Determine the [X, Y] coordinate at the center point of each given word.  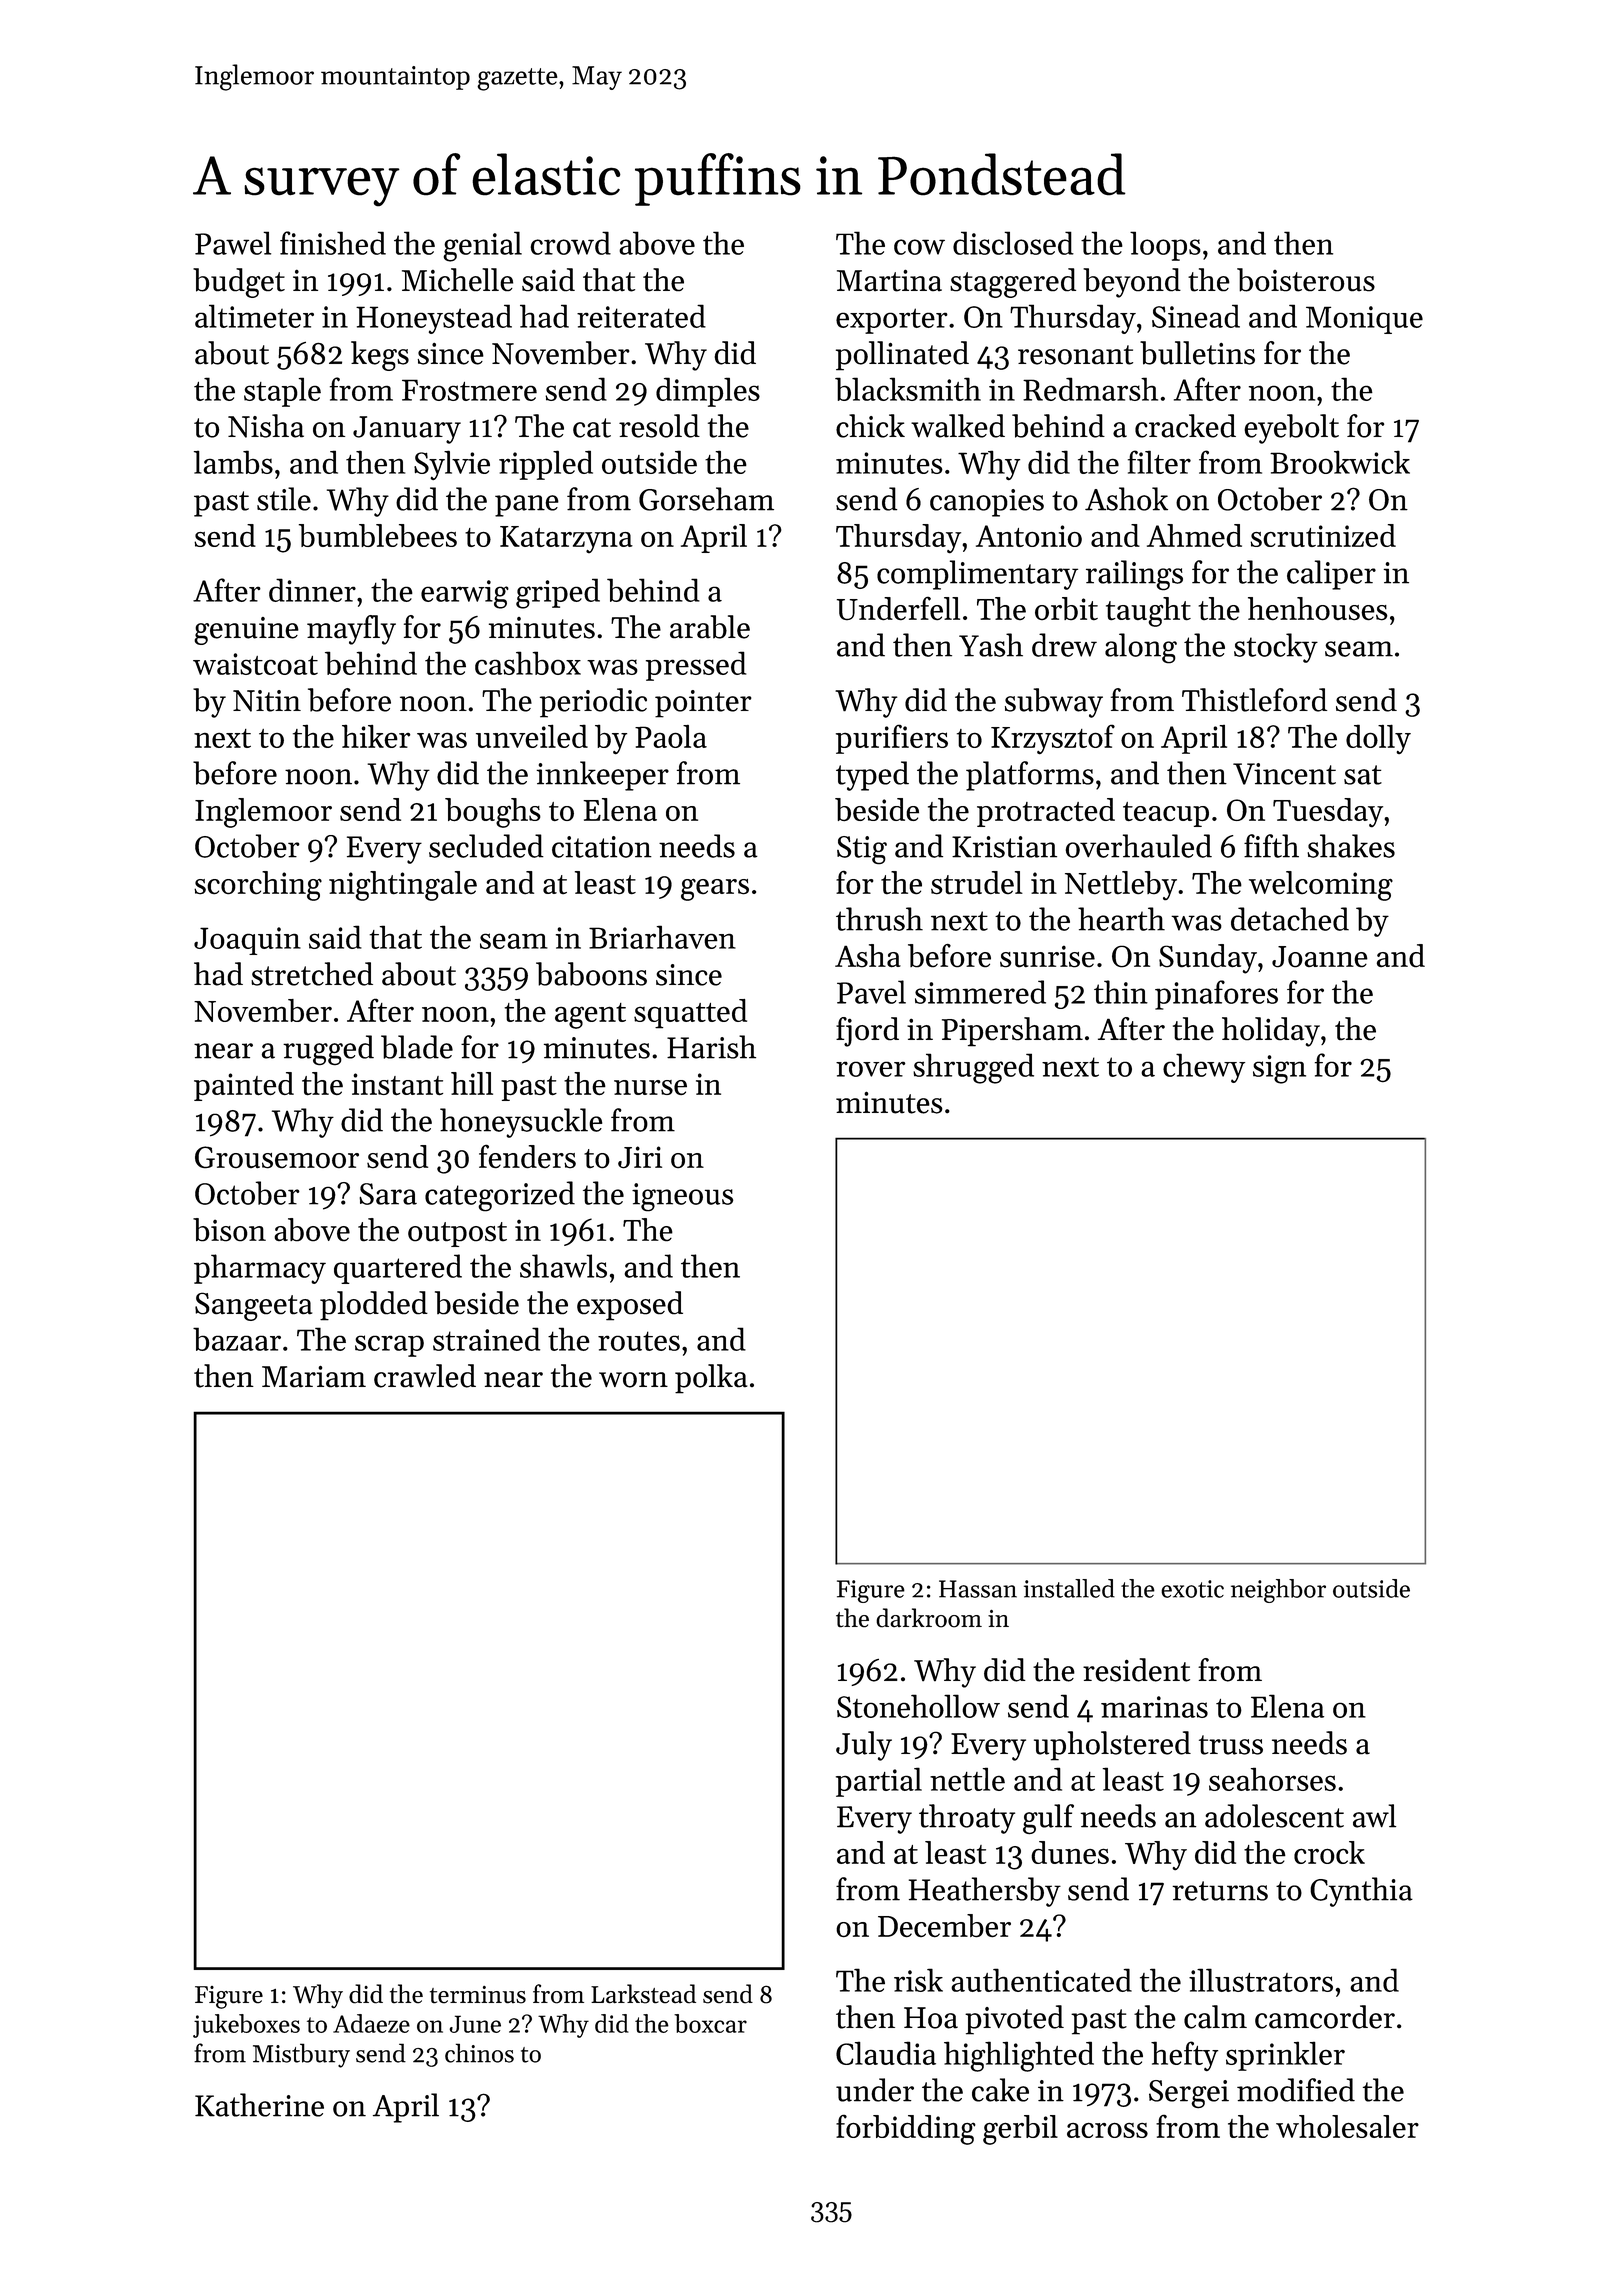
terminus [478, 1995]
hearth [1121, 919]
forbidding [906, 2130]
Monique [1364, 320]
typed [872, 776]
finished [333, 243]
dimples [708, 392]
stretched [312, 974]
